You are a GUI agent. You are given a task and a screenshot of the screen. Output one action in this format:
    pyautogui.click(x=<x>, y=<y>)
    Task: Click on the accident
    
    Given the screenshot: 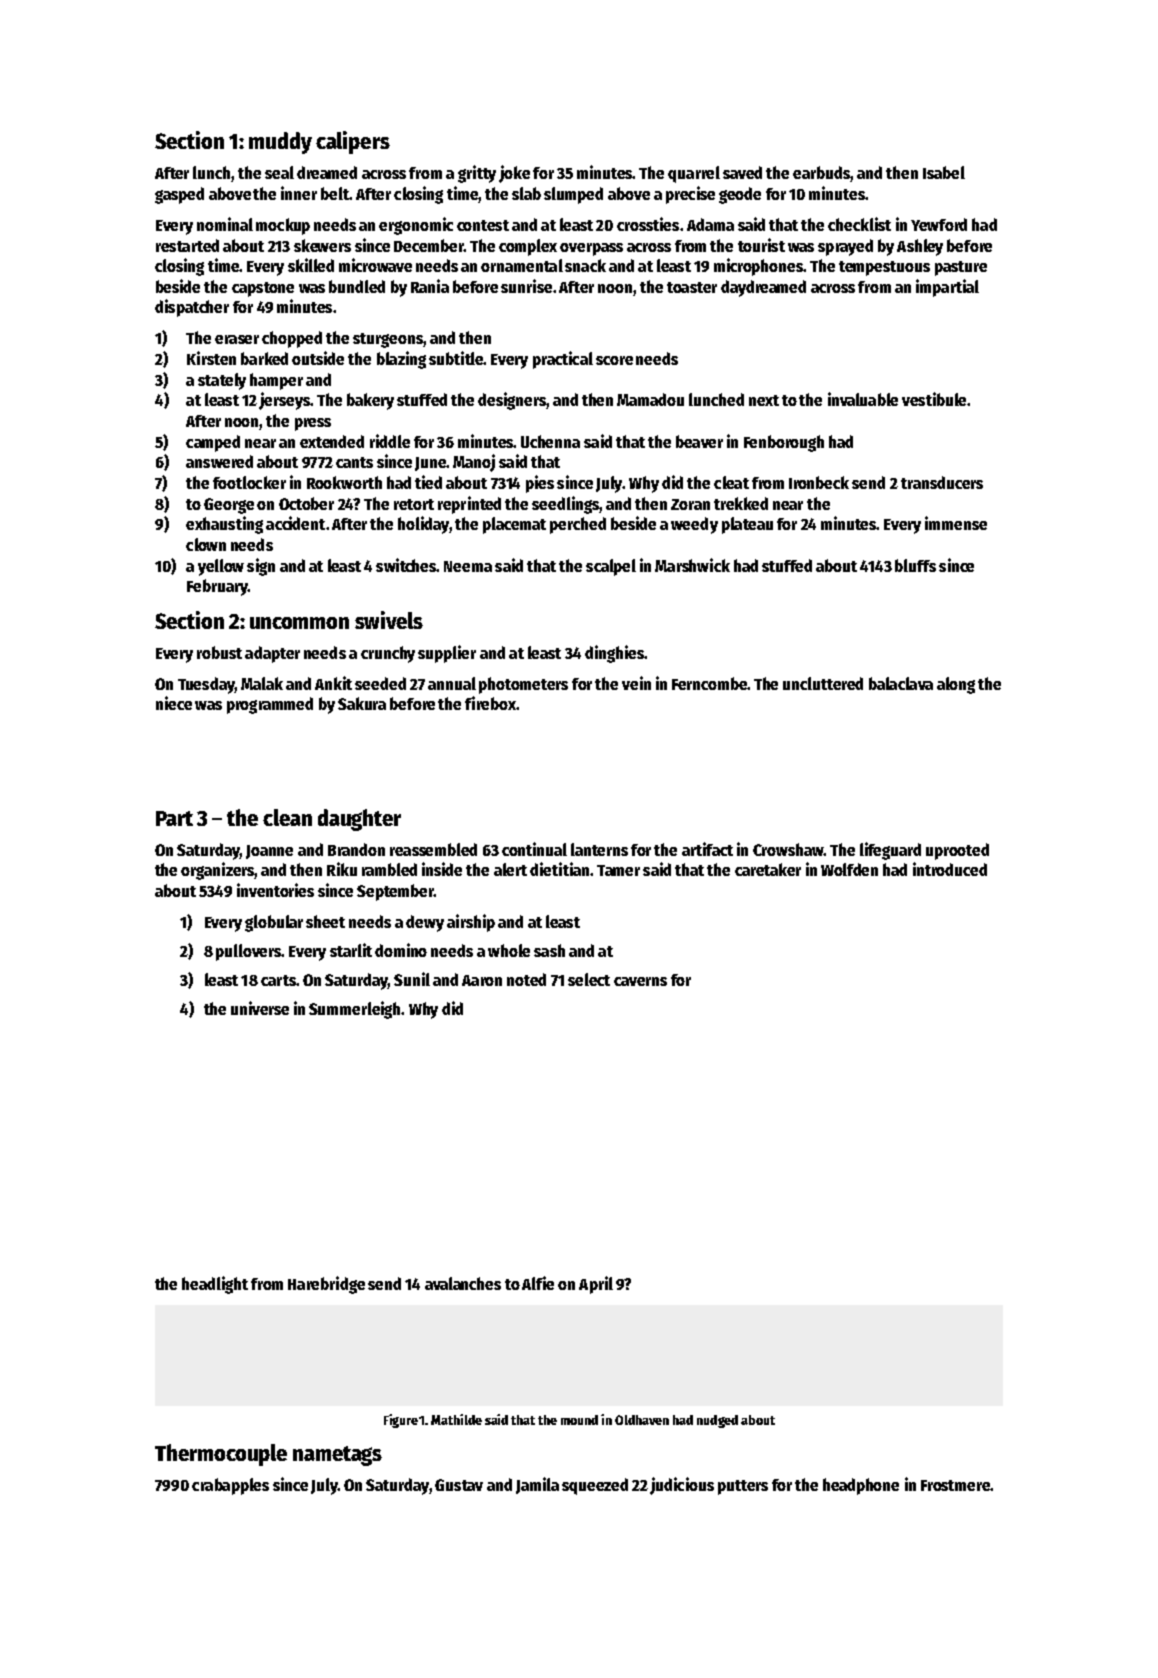 What is the action you would take?
    pyautogui.click(x=295, y=523)
